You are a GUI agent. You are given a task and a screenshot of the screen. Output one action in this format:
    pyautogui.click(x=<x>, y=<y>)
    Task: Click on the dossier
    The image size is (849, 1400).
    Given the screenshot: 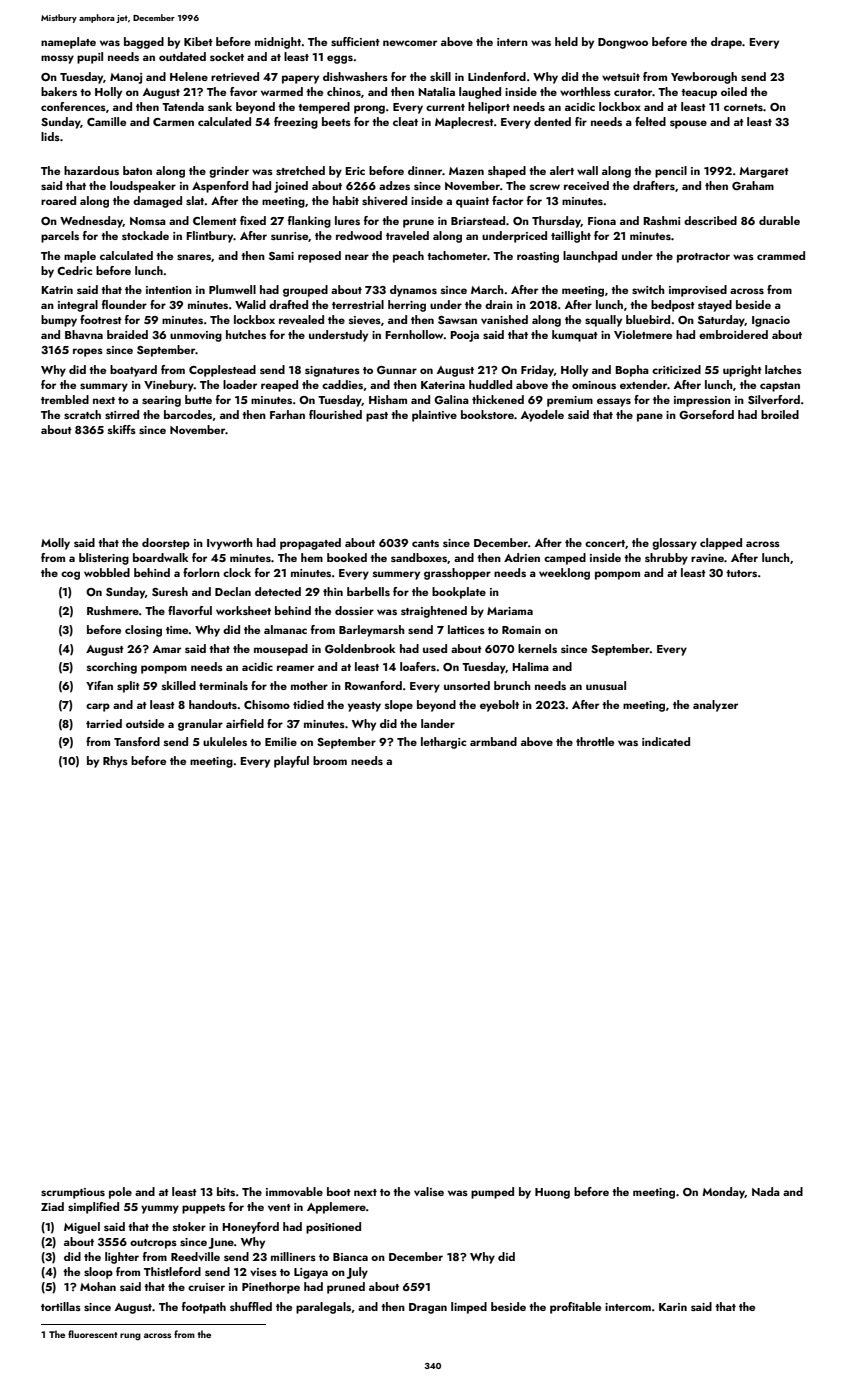 What is the action you would take?
    pyautogui.click(x=354, y=610)
